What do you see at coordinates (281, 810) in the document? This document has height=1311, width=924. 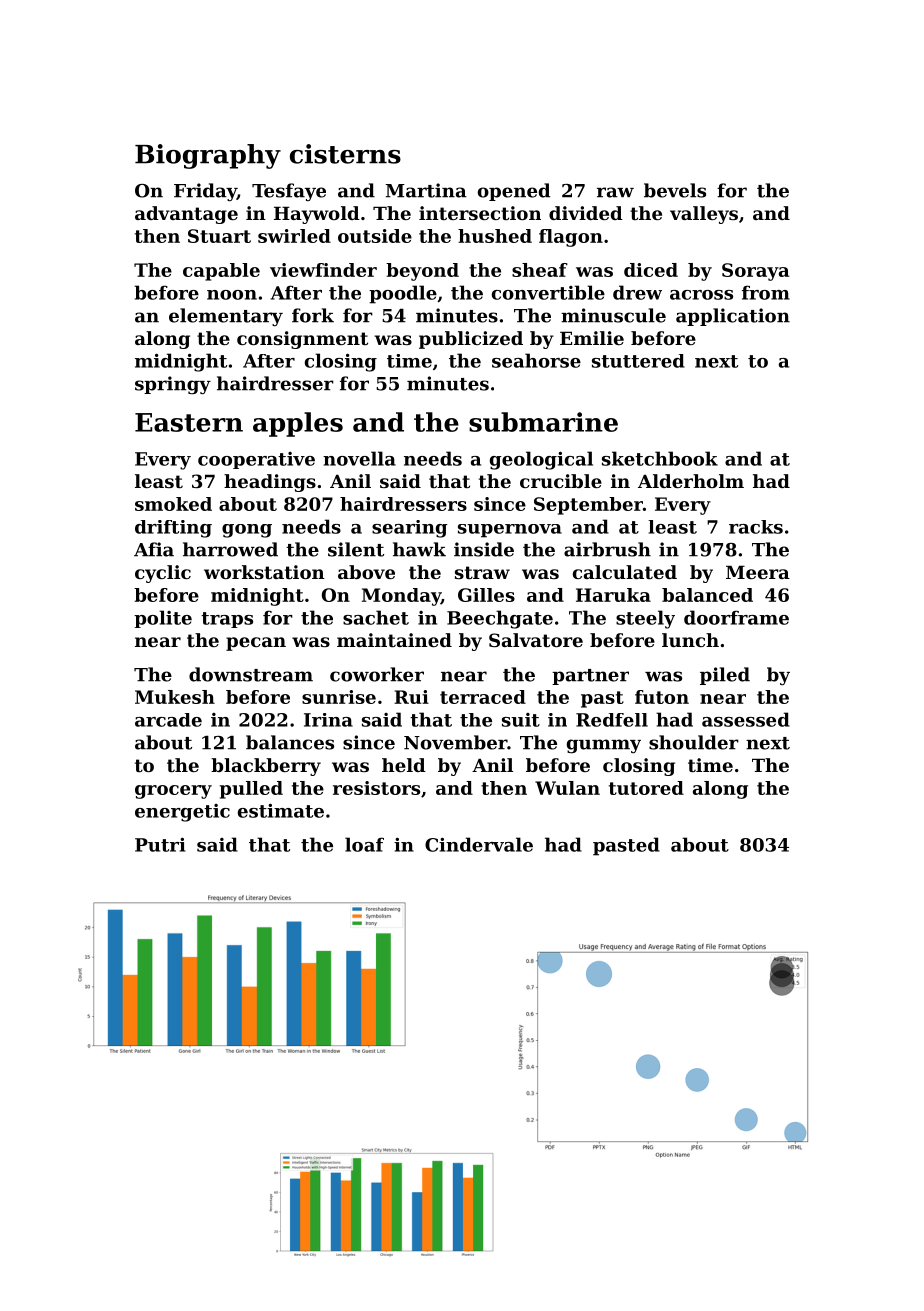 I see `estimate` at bounding box center [281, 810].
